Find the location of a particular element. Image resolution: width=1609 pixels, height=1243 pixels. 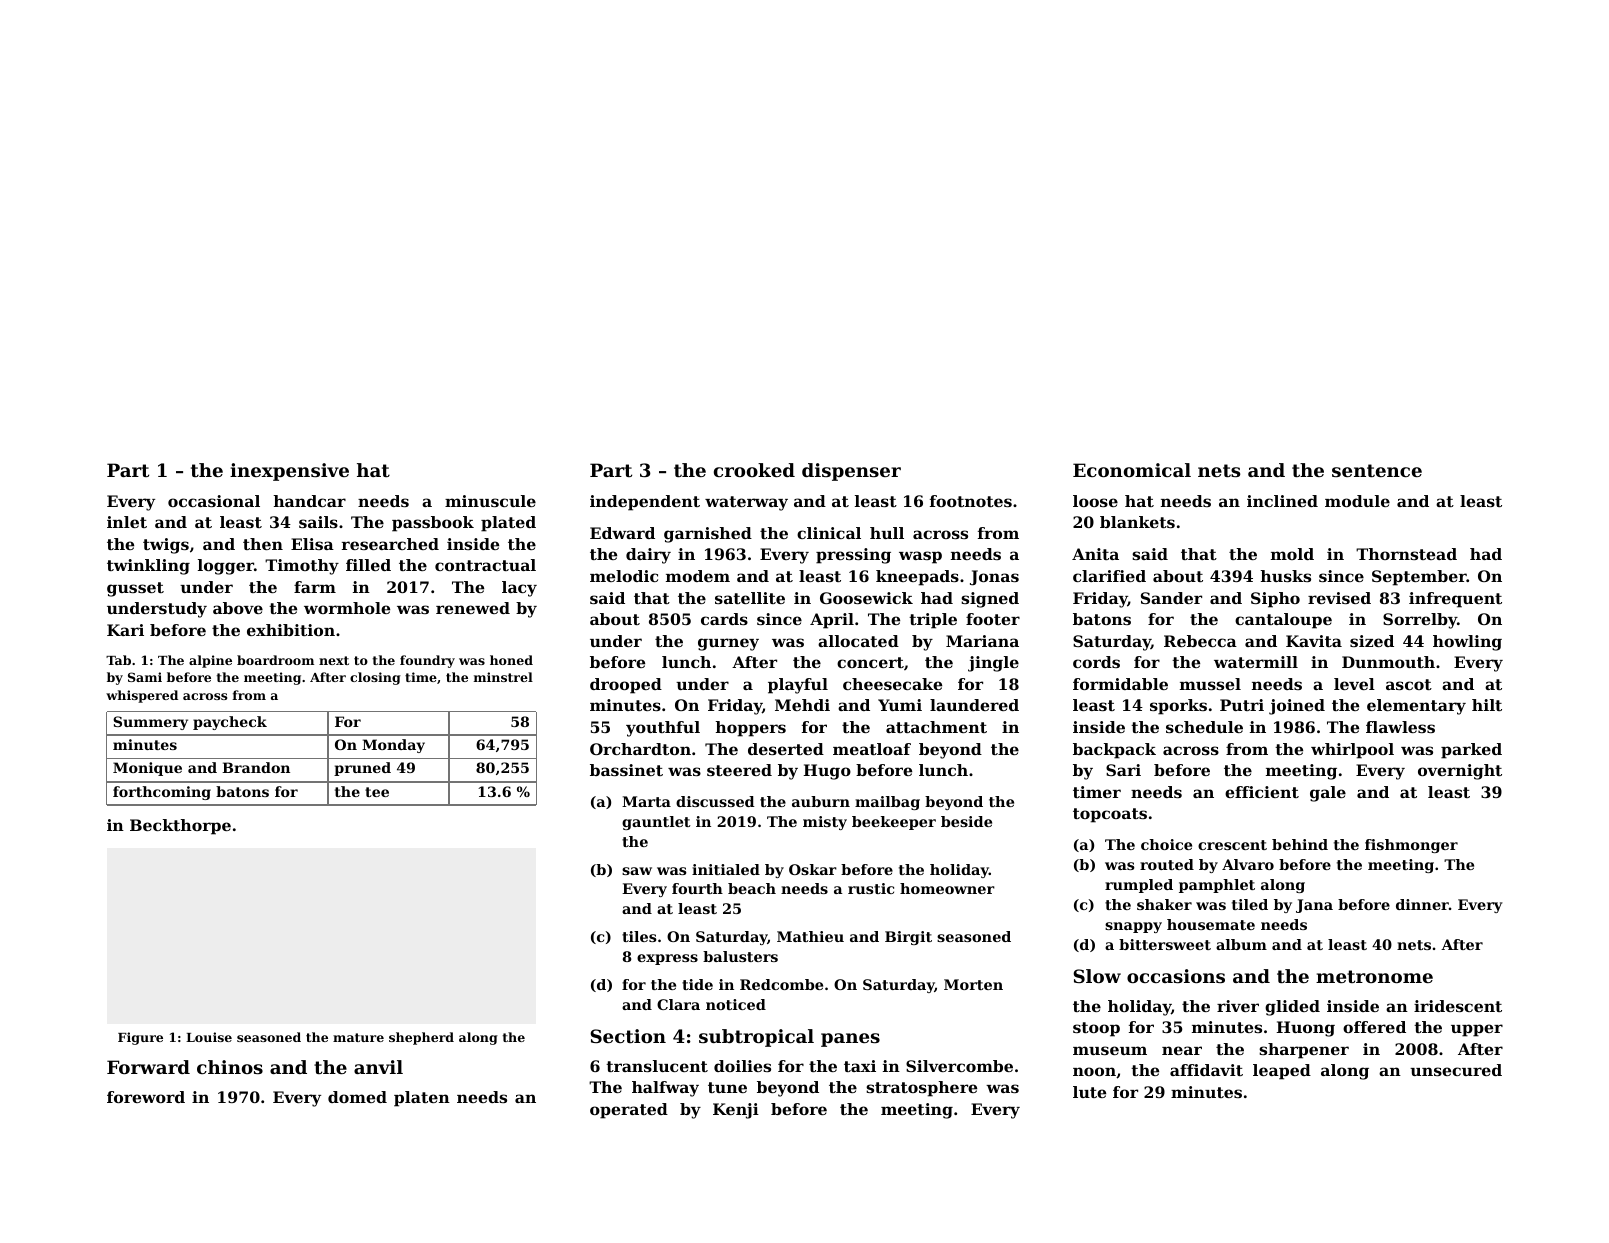

bassinet is located at coordinates (626, 770).
